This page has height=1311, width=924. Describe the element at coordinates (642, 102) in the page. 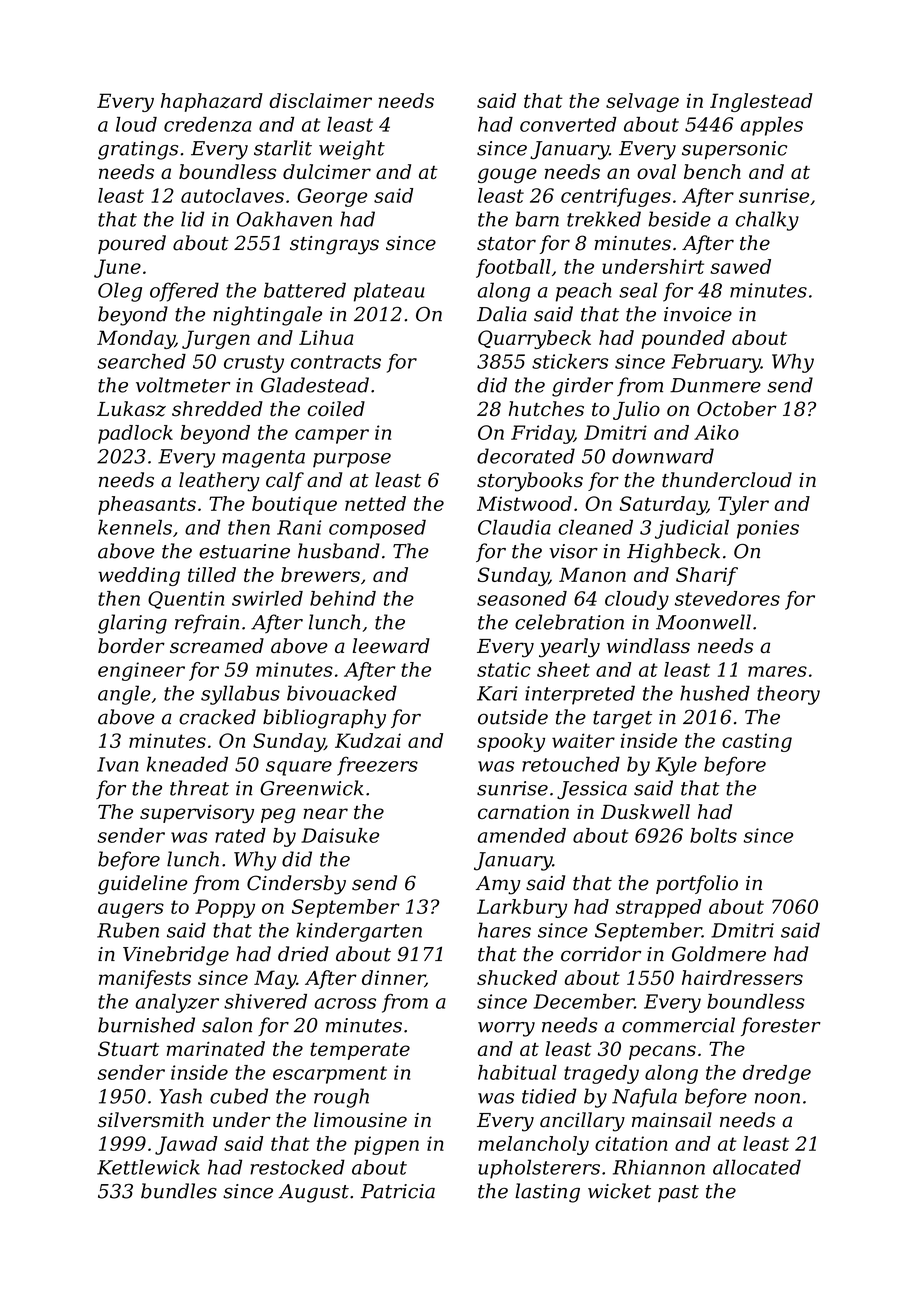

I see `selvage` at that location.
